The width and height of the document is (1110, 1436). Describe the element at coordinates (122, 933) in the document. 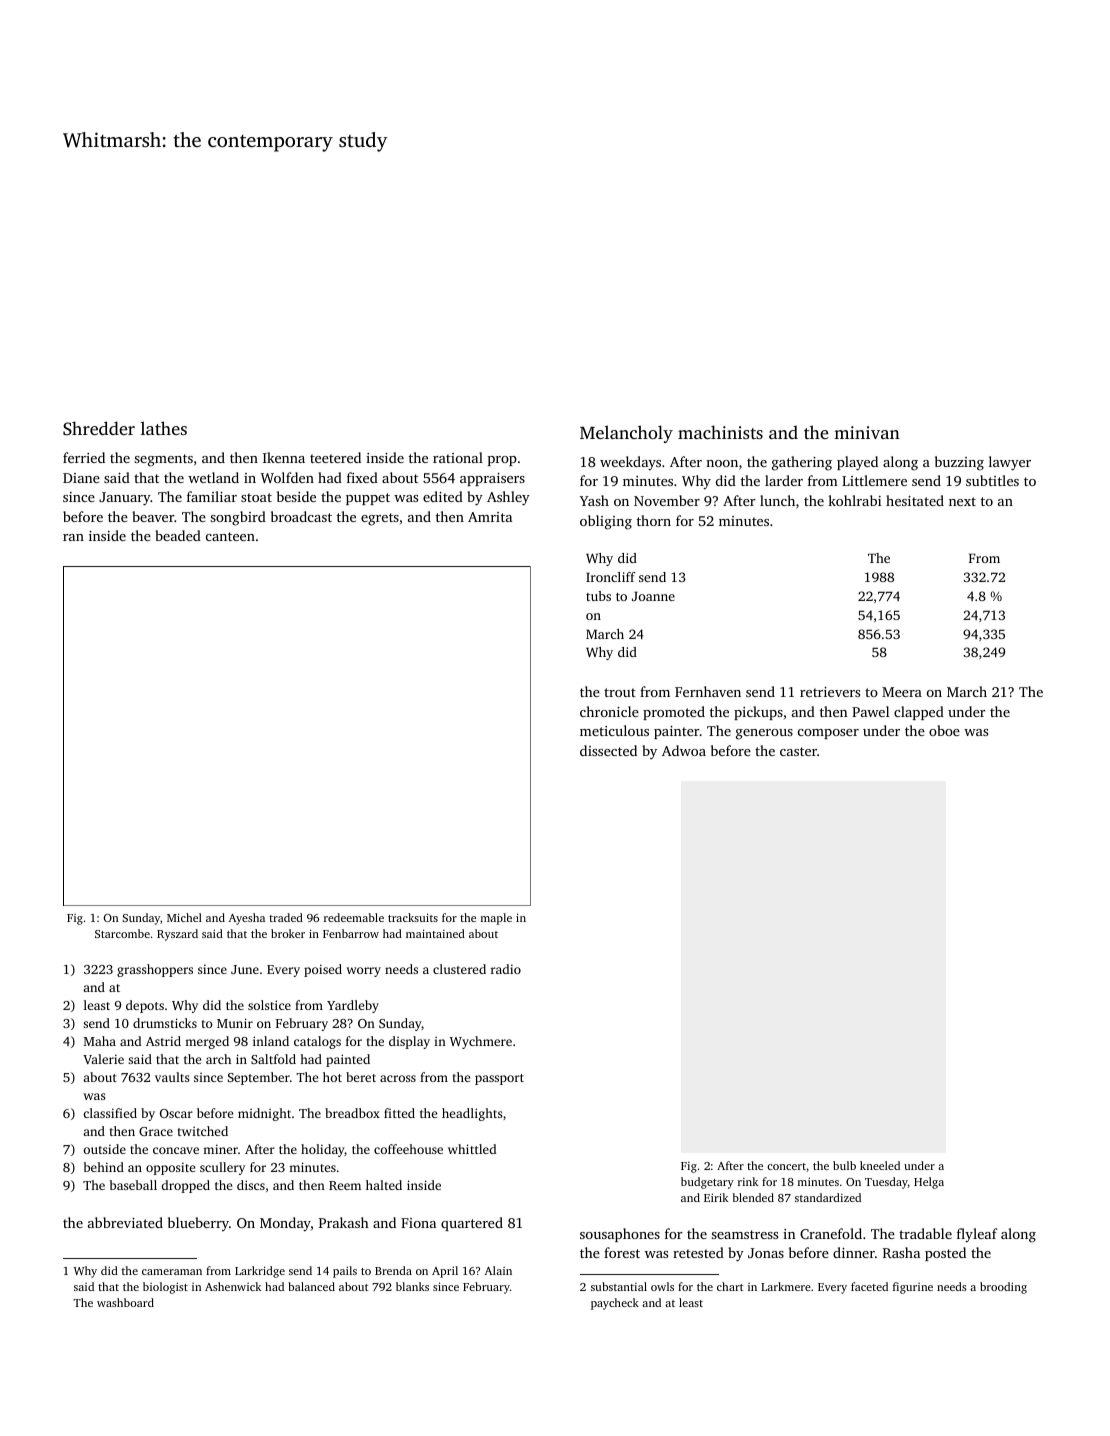

I see `Starcombe` at that location.
